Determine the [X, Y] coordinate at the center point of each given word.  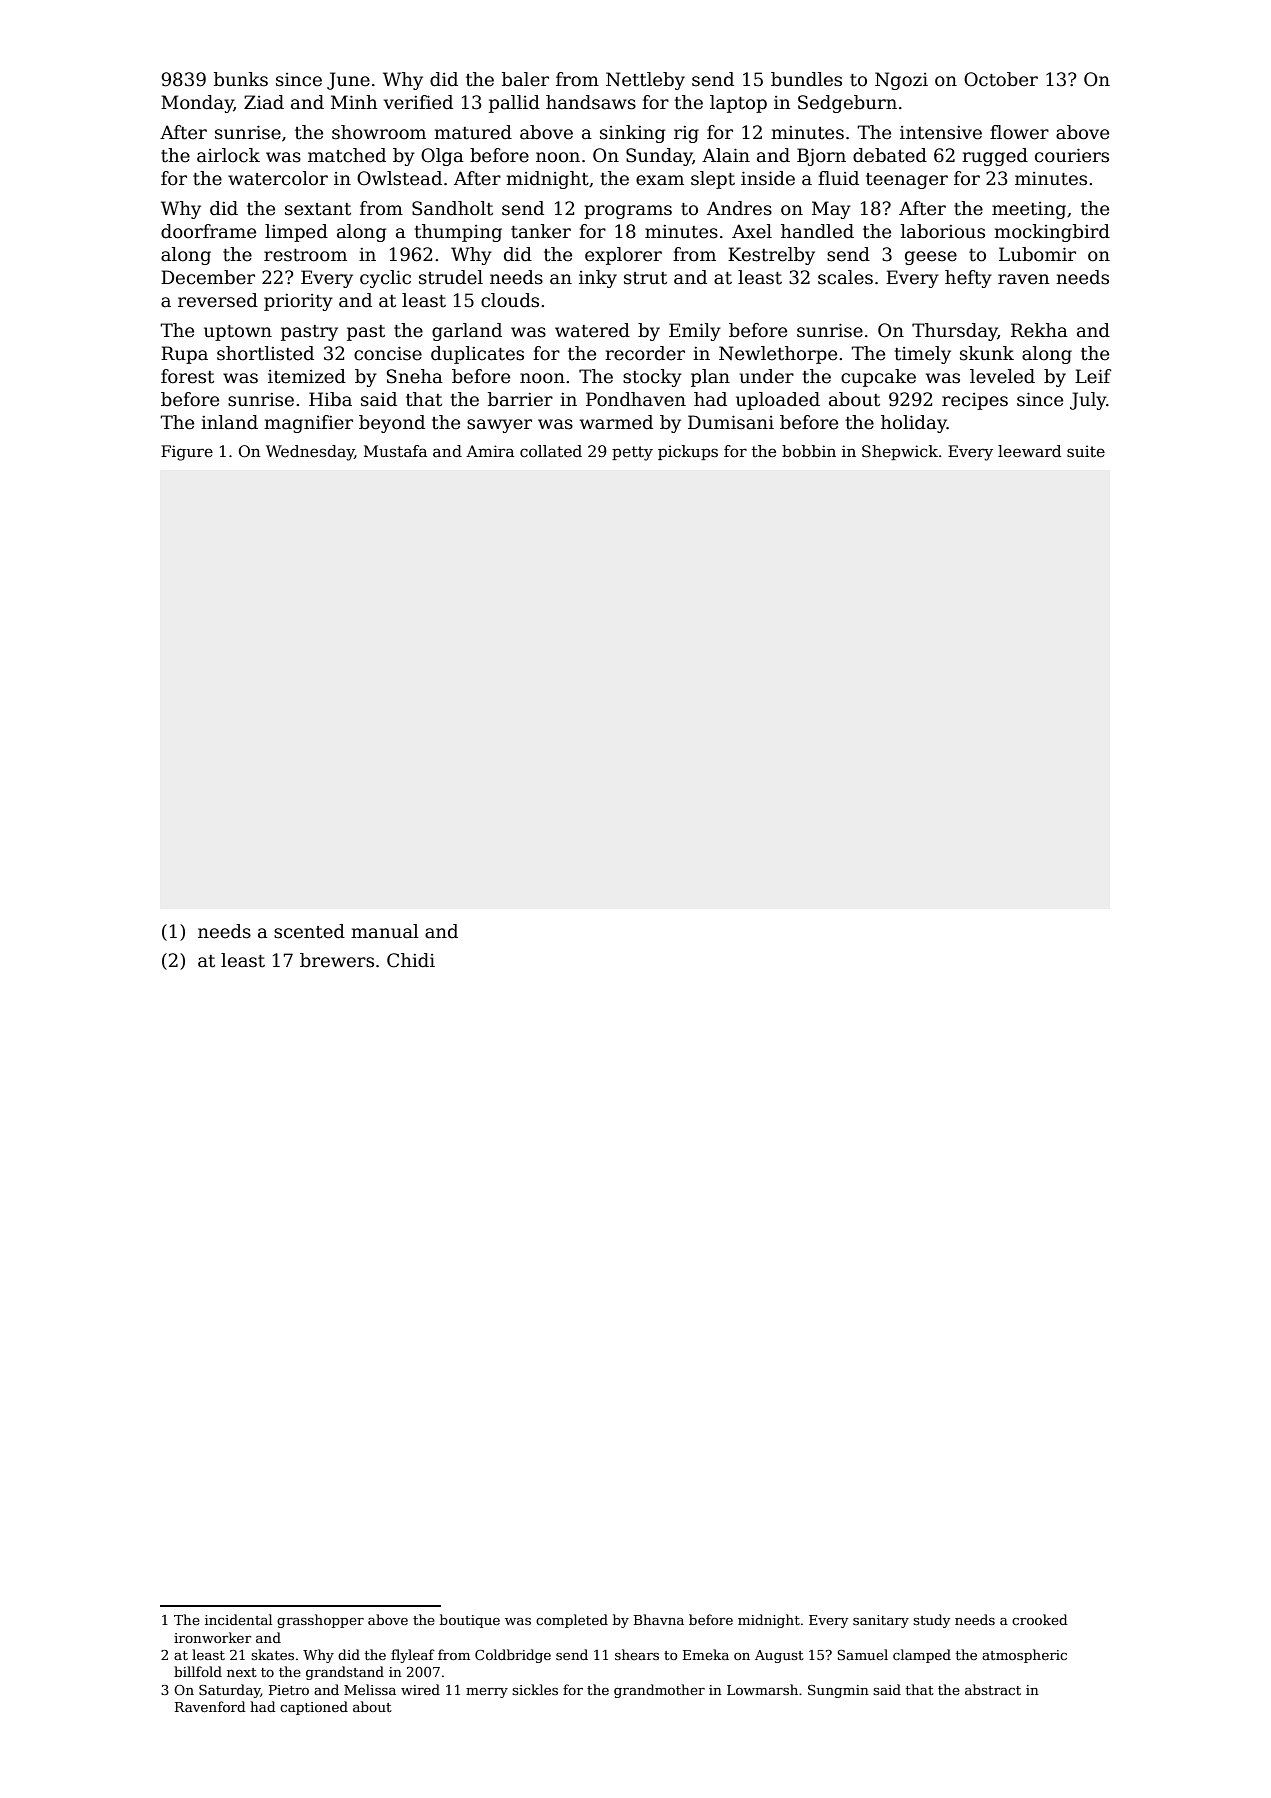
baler [525, 79]
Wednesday [310, 453]
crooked [1039, 1619]
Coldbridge [513, 1656]
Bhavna [659, 1619]
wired [420, 1689]
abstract [993, 1689]
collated [551, 451]
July [1088, 401]
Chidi [411, 960]
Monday [197, 104]
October [1001, 79]
